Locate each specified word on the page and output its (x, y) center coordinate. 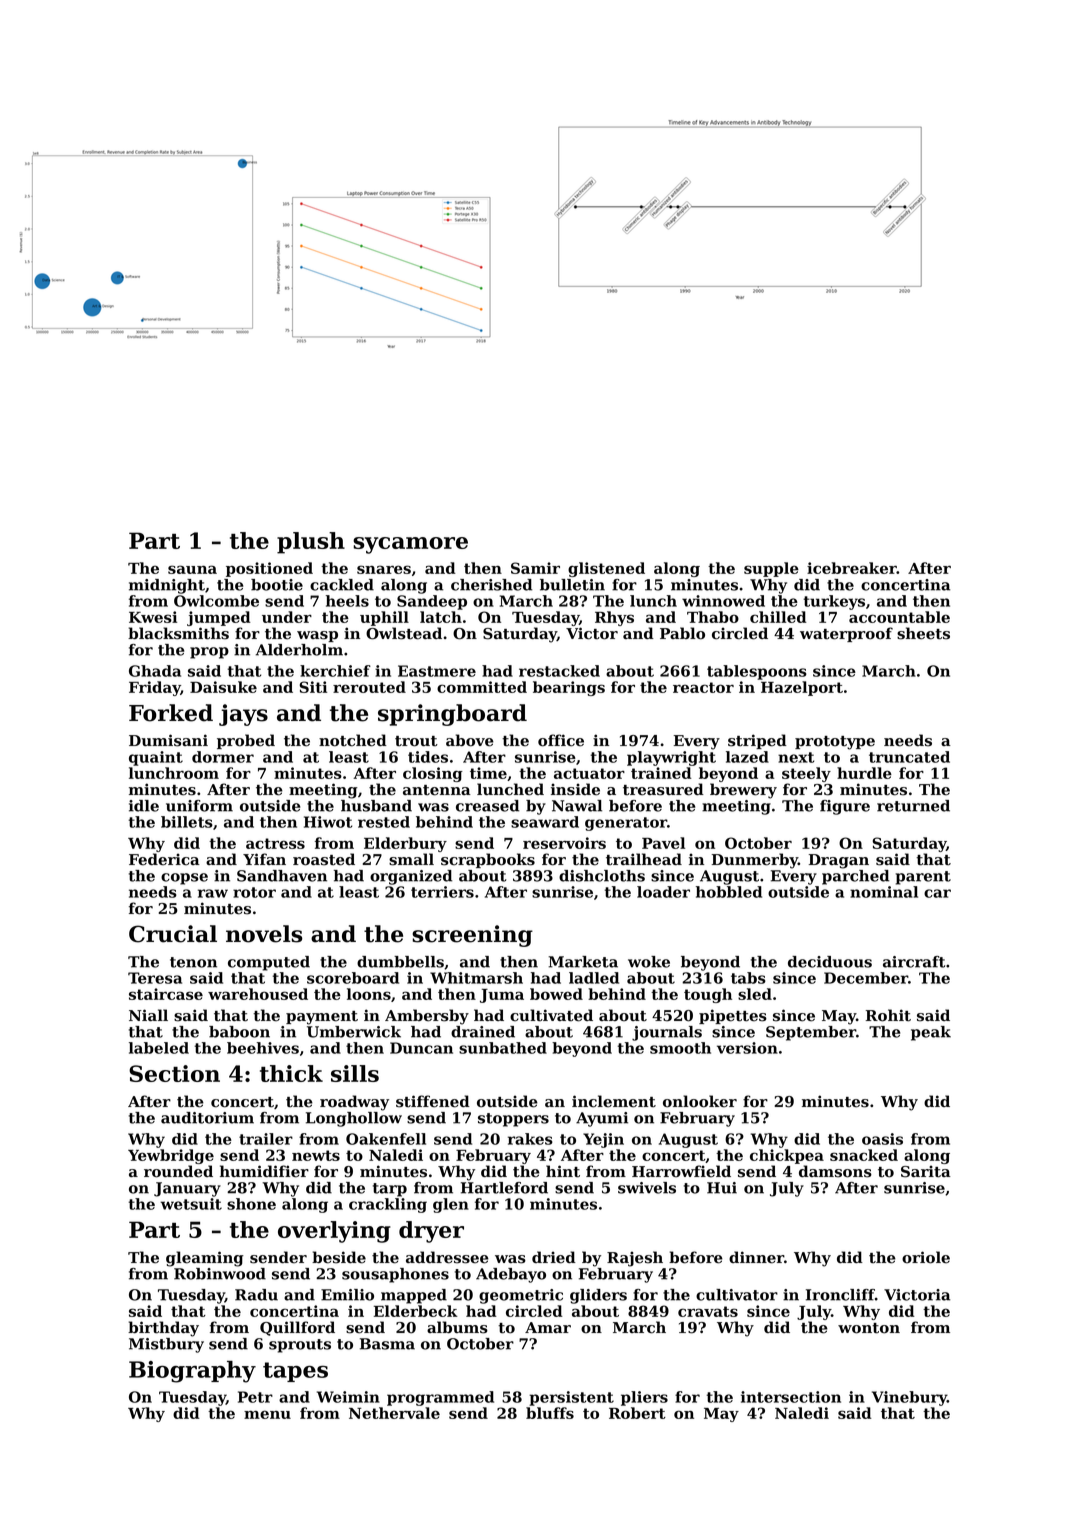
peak (931, 1033)
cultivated (551, 1015)
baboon (239, 1032)
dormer (223, 757)
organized (411, 877)
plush (311, 543)
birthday (163, 1329)
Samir (535, 568)
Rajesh (635, 1259)
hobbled (729, 892)
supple (771, 569)
